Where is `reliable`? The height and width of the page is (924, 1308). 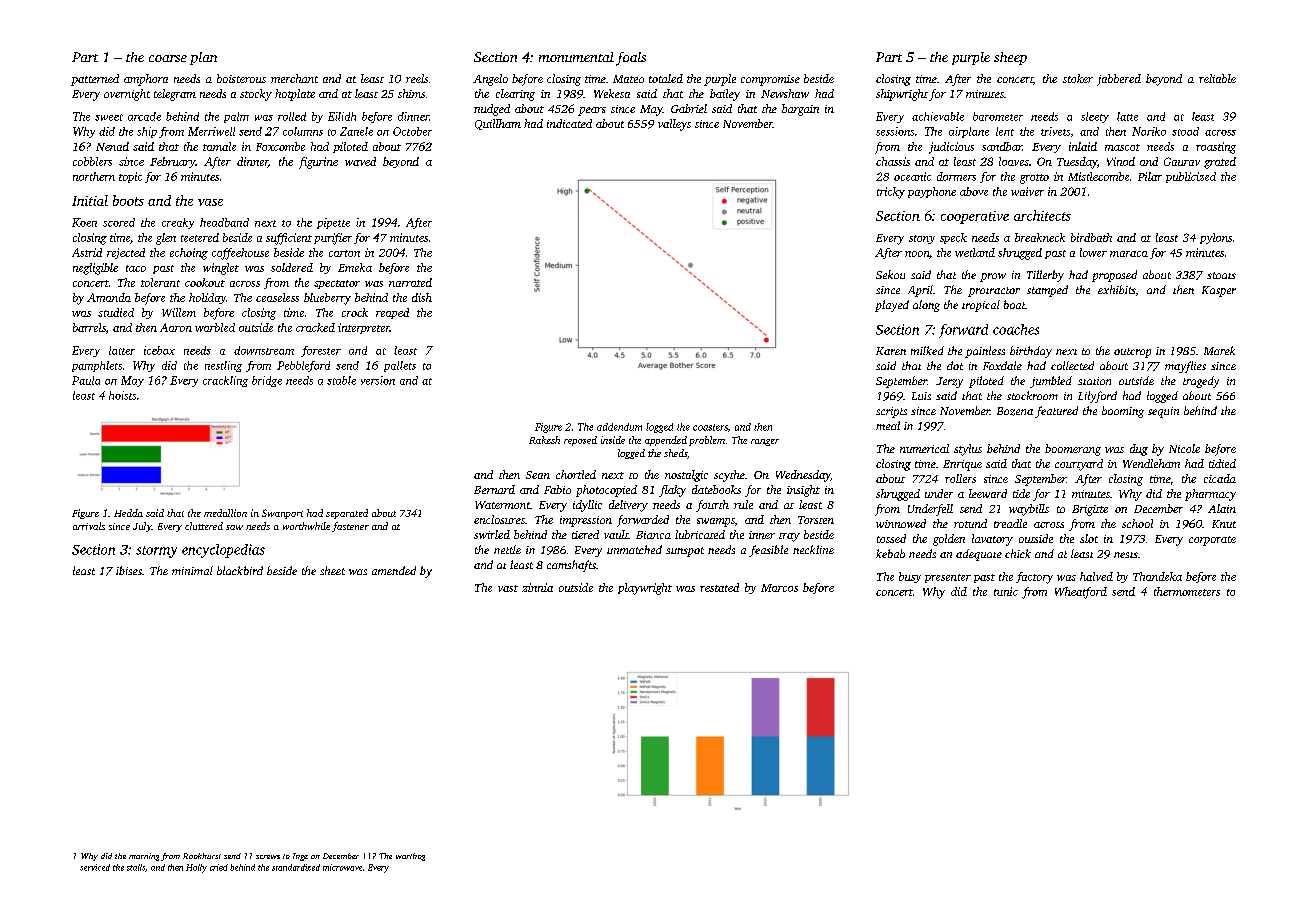 reliable is located at coordinates (1217, 78).
